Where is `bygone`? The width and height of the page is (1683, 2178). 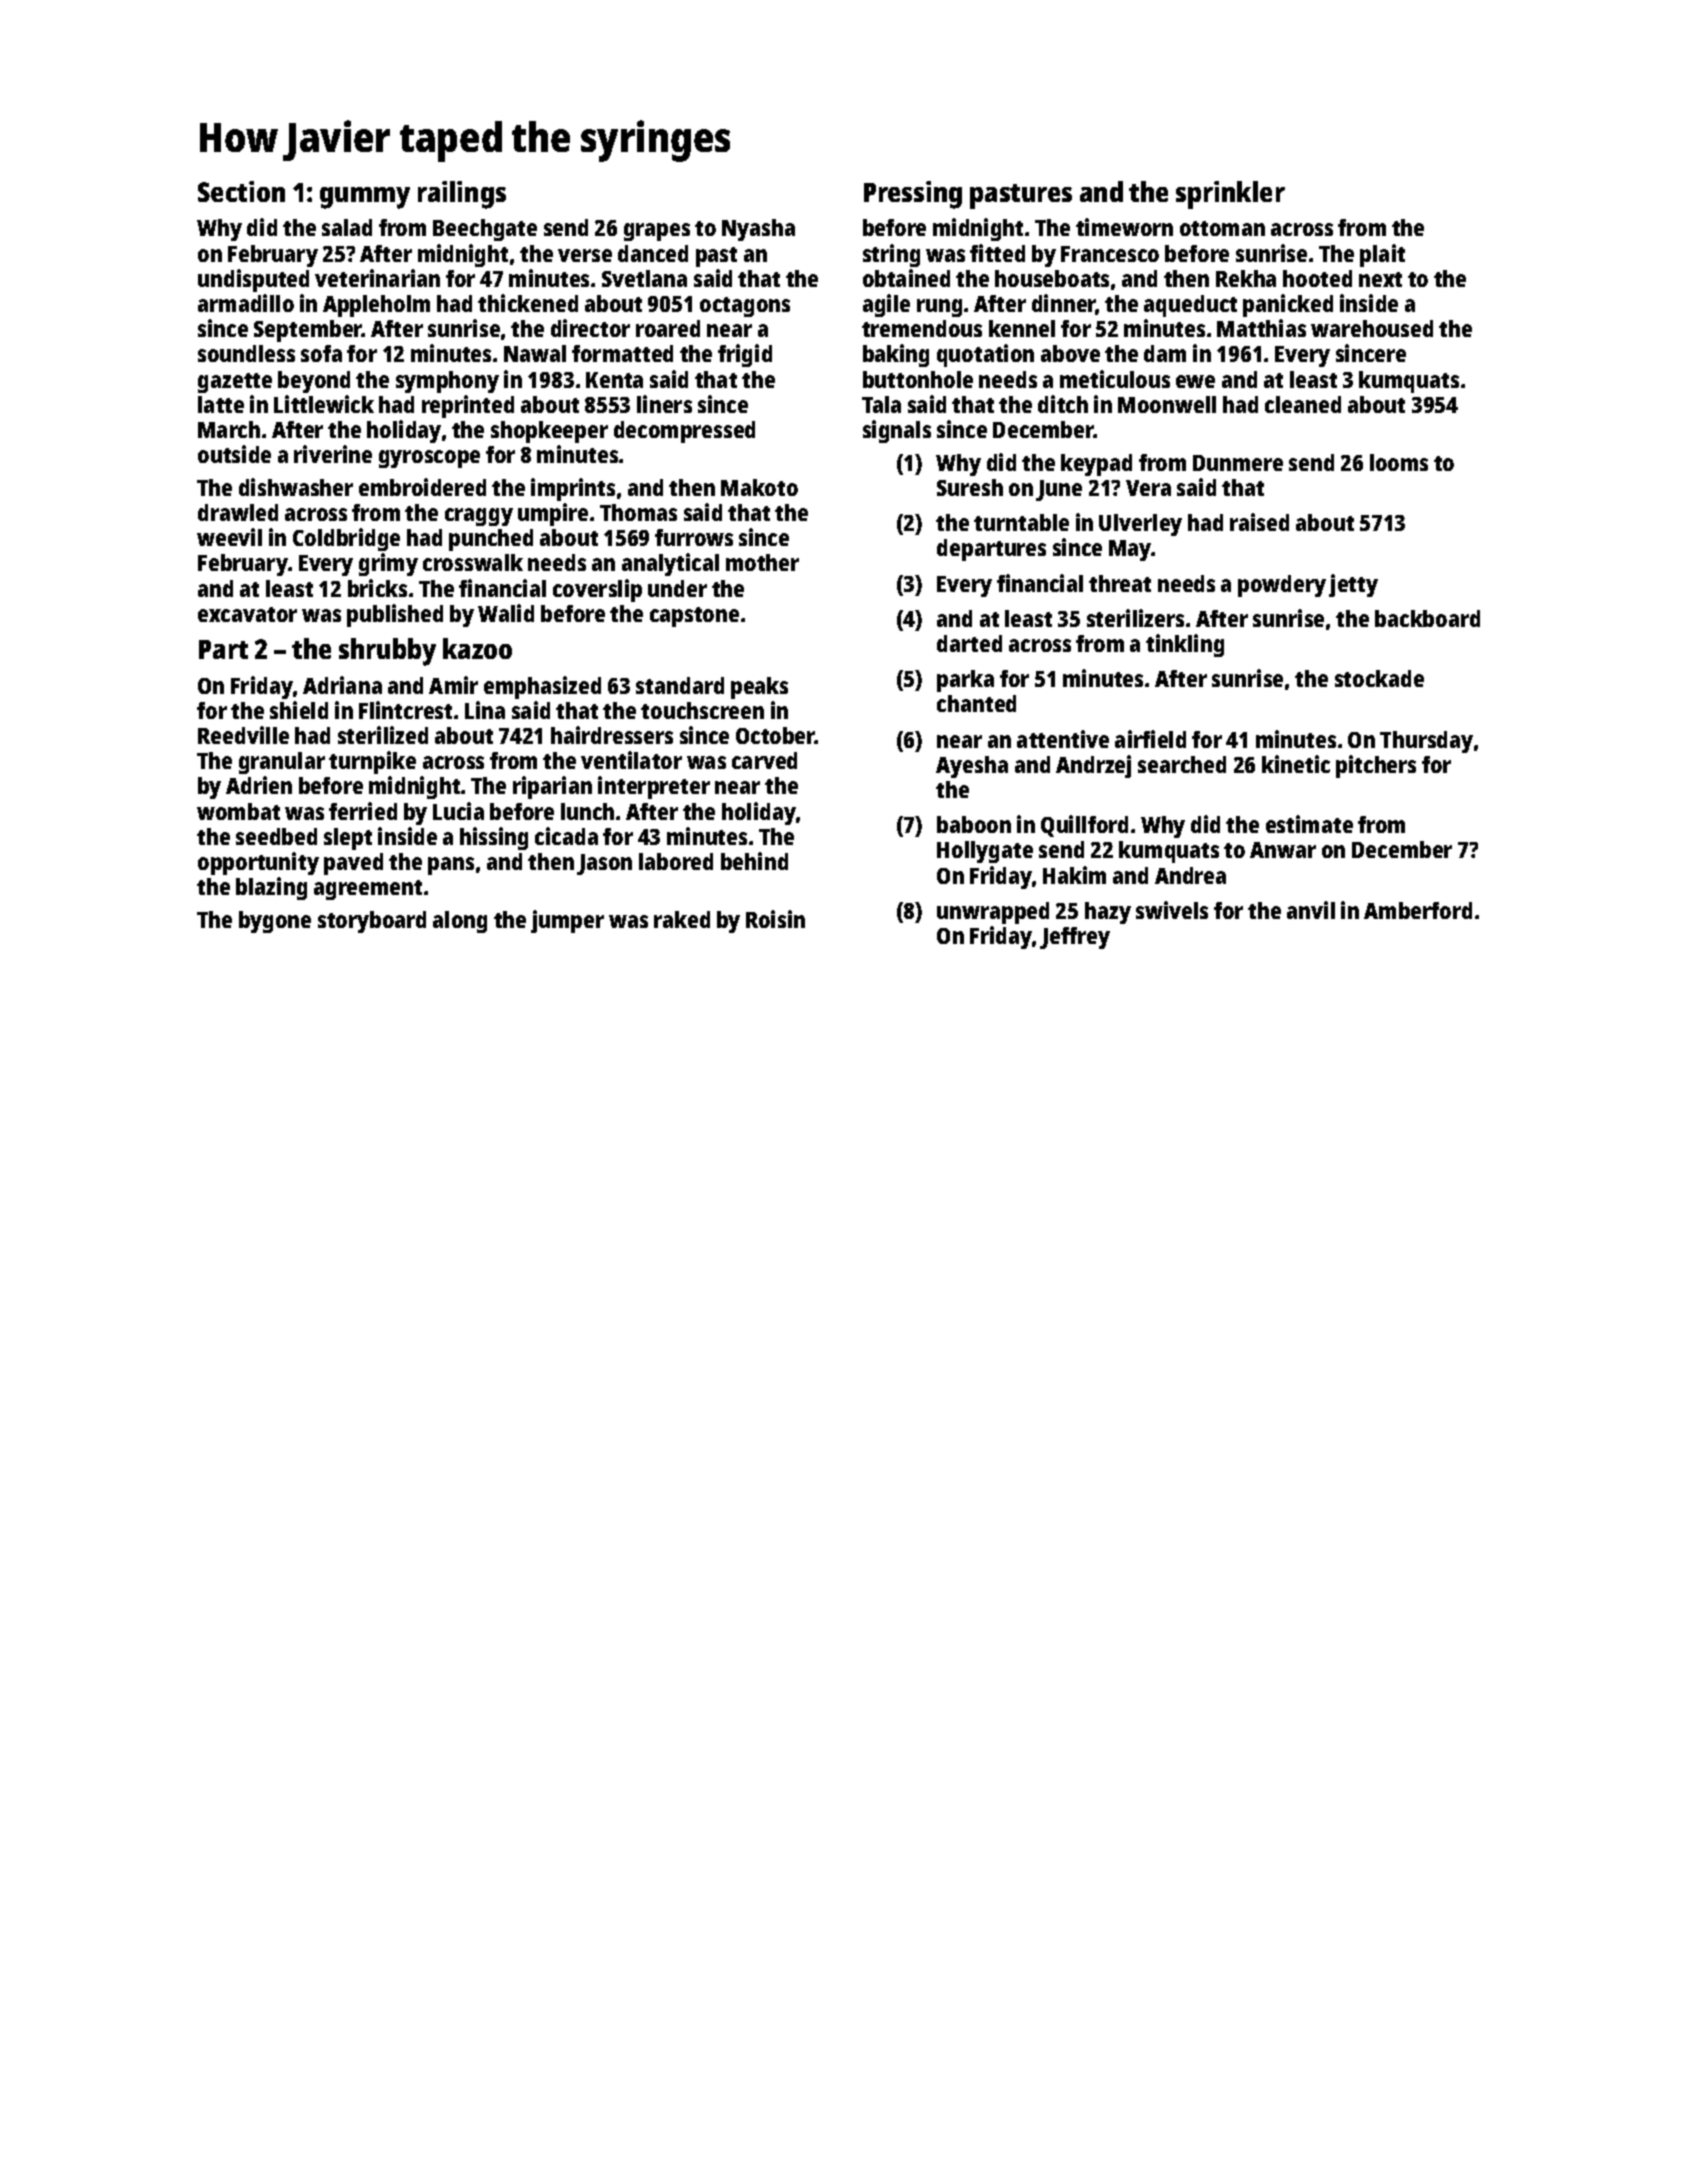
bygone is located at coordinates (275, 922).
